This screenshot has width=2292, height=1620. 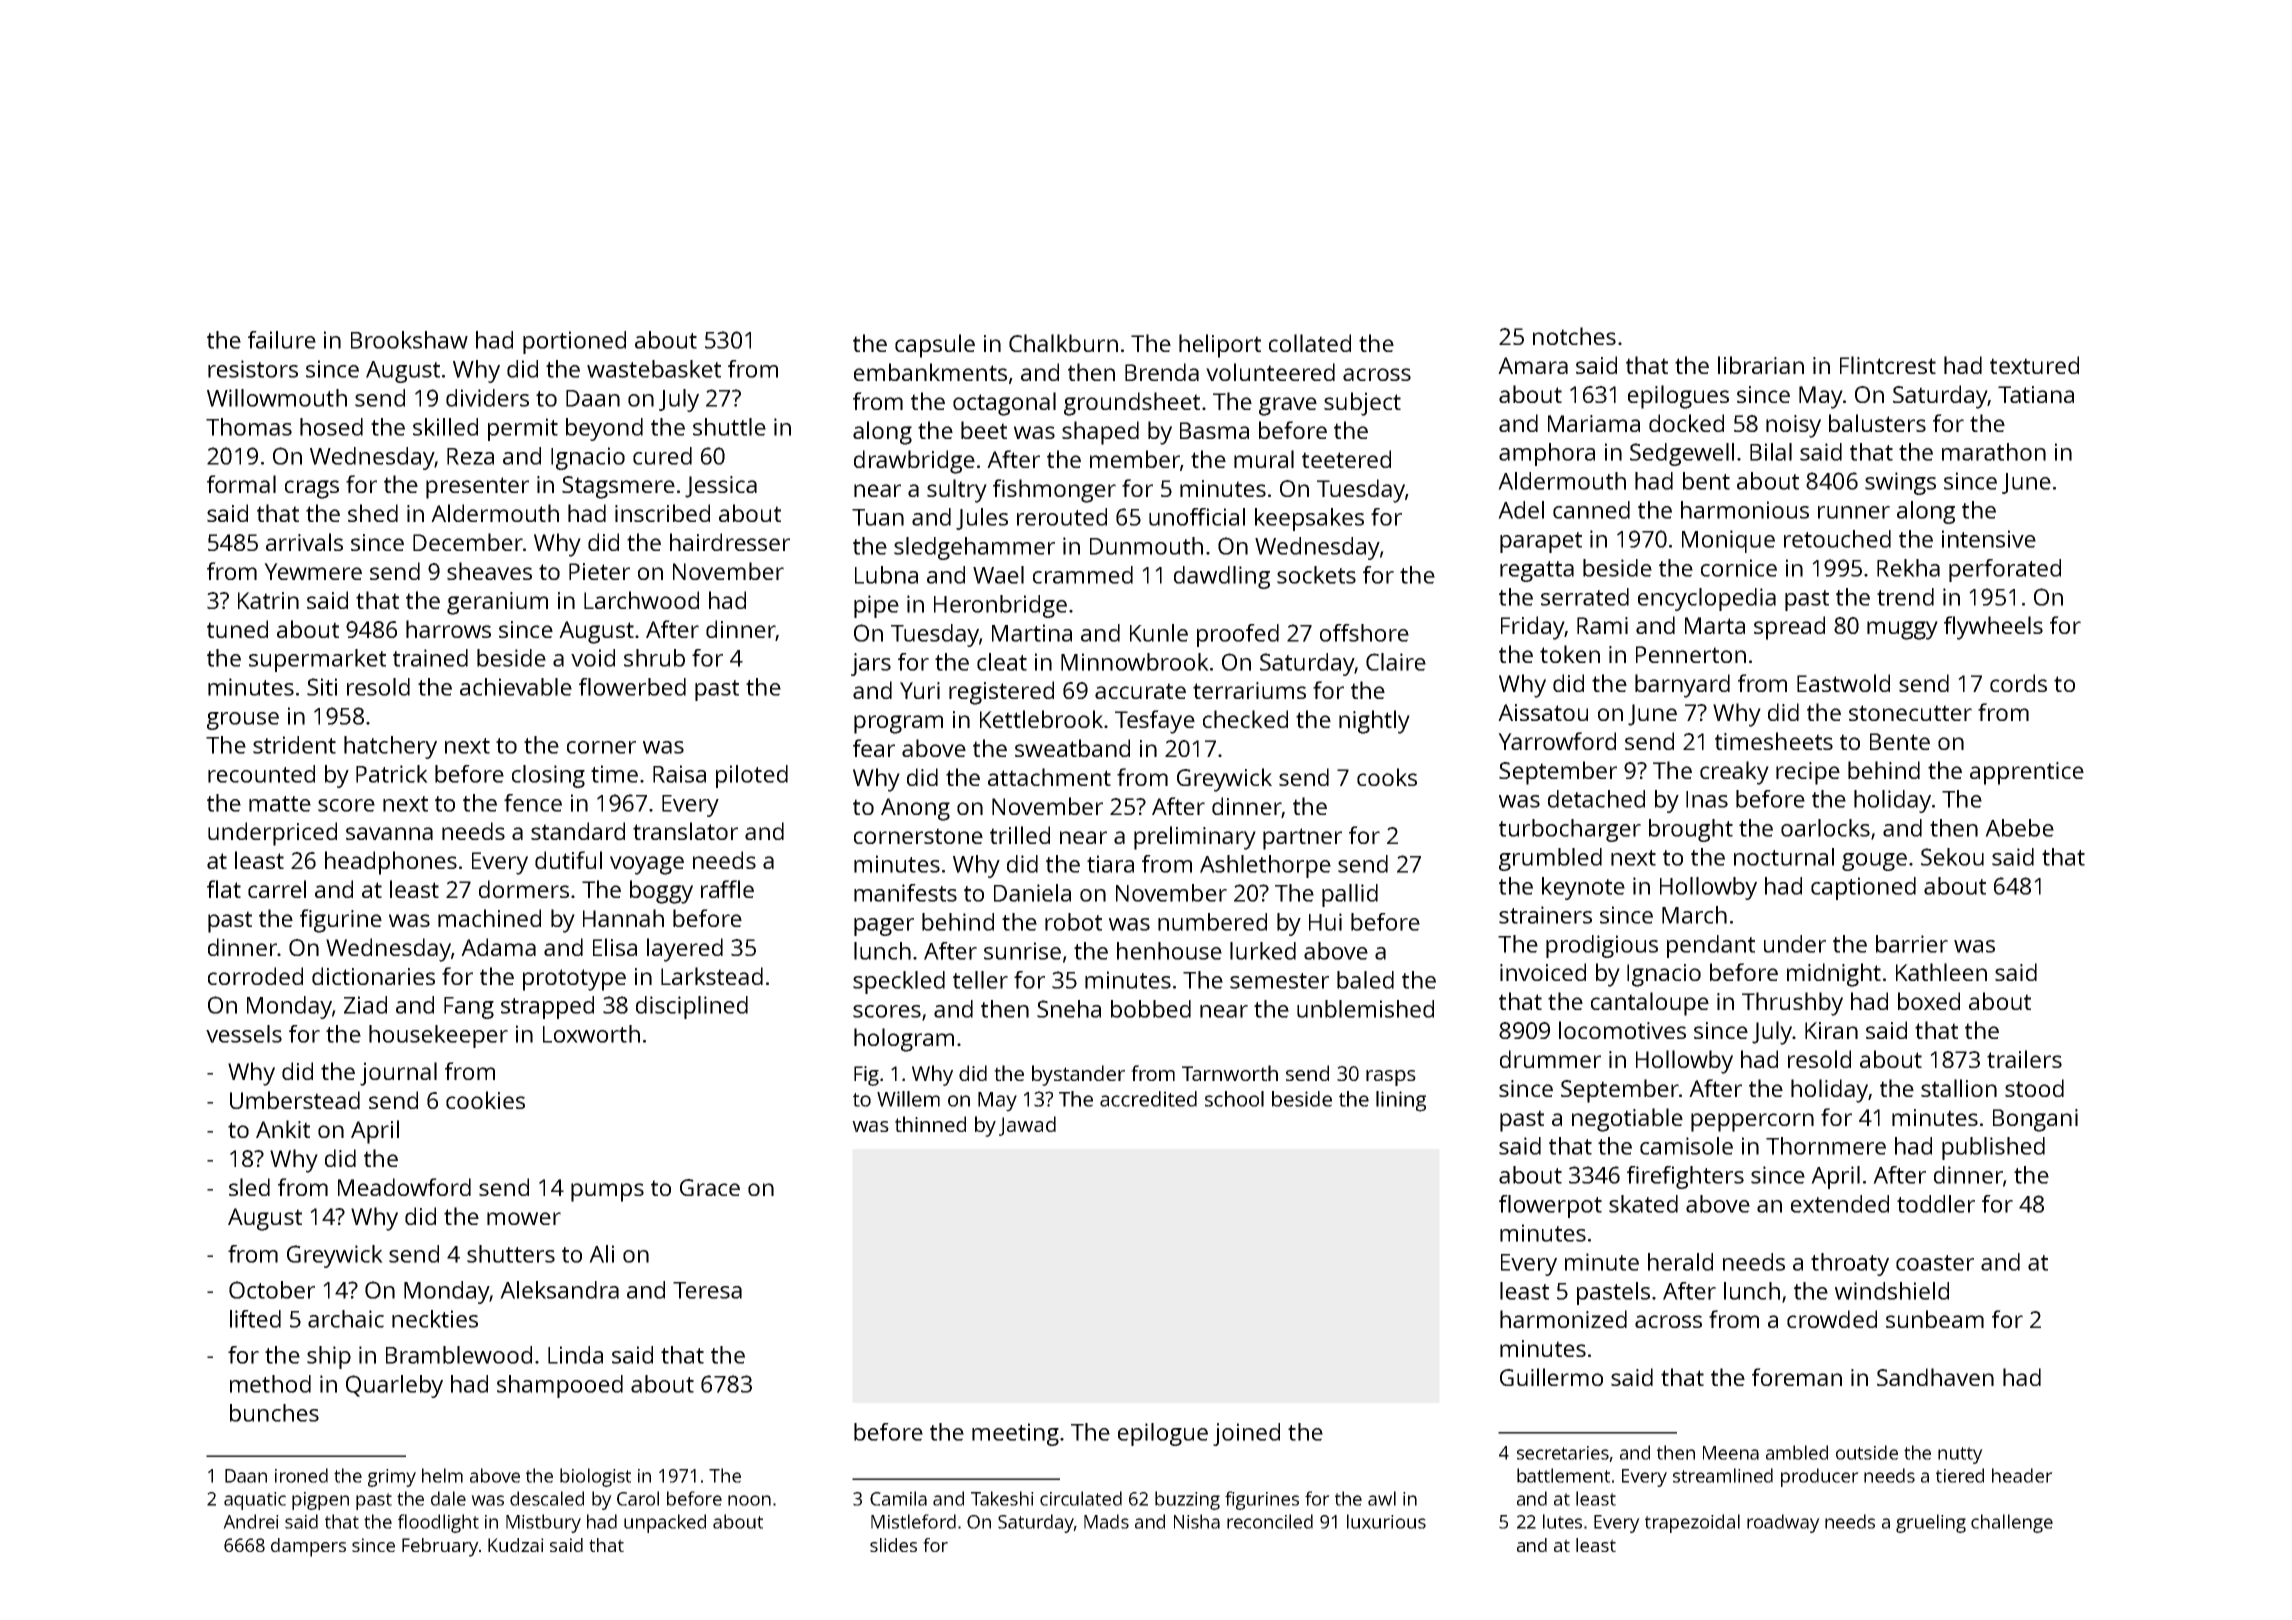 I want to click on embankments, so click(x=930, y=372).
